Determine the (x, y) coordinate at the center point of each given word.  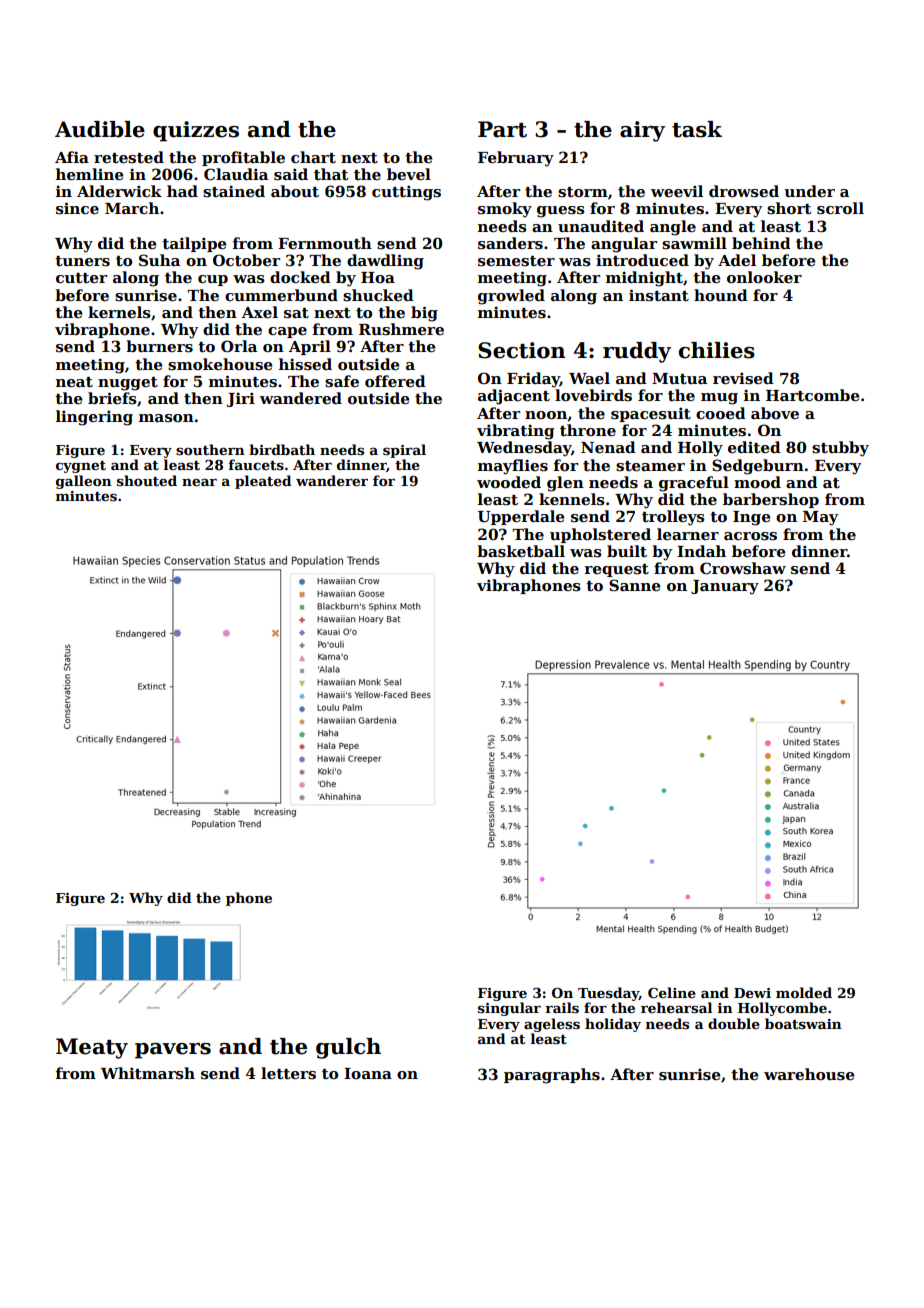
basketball (521, 551)
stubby (840, 449)
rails (562, 1007)
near (199, 482)
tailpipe (194, 244)
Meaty (92, 1048)
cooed (721, 413)
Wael (589, 378)
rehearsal (676, 1007)
